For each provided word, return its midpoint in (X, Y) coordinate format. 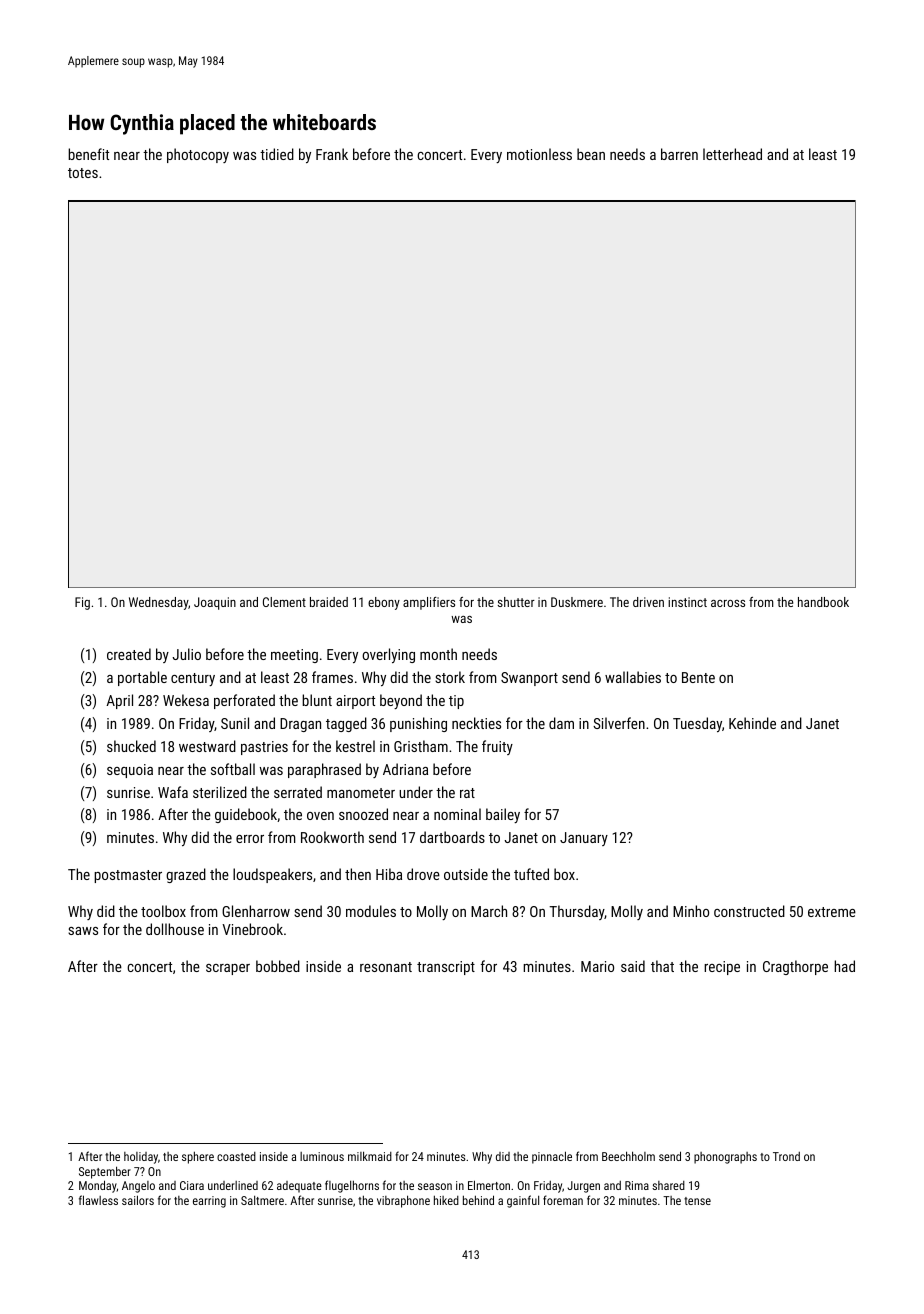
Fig (82, 603)
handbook (823, 602)
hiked (446, 1200)
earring (209, 1202)
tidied (277, 154)
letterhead (732, 154)
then (358, 874)
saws (83, 931)
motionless (539, 154)
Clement (284, 602)
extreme (832, 912)
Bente (698, 677)
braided (329, 602)
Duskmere (577, 602)
